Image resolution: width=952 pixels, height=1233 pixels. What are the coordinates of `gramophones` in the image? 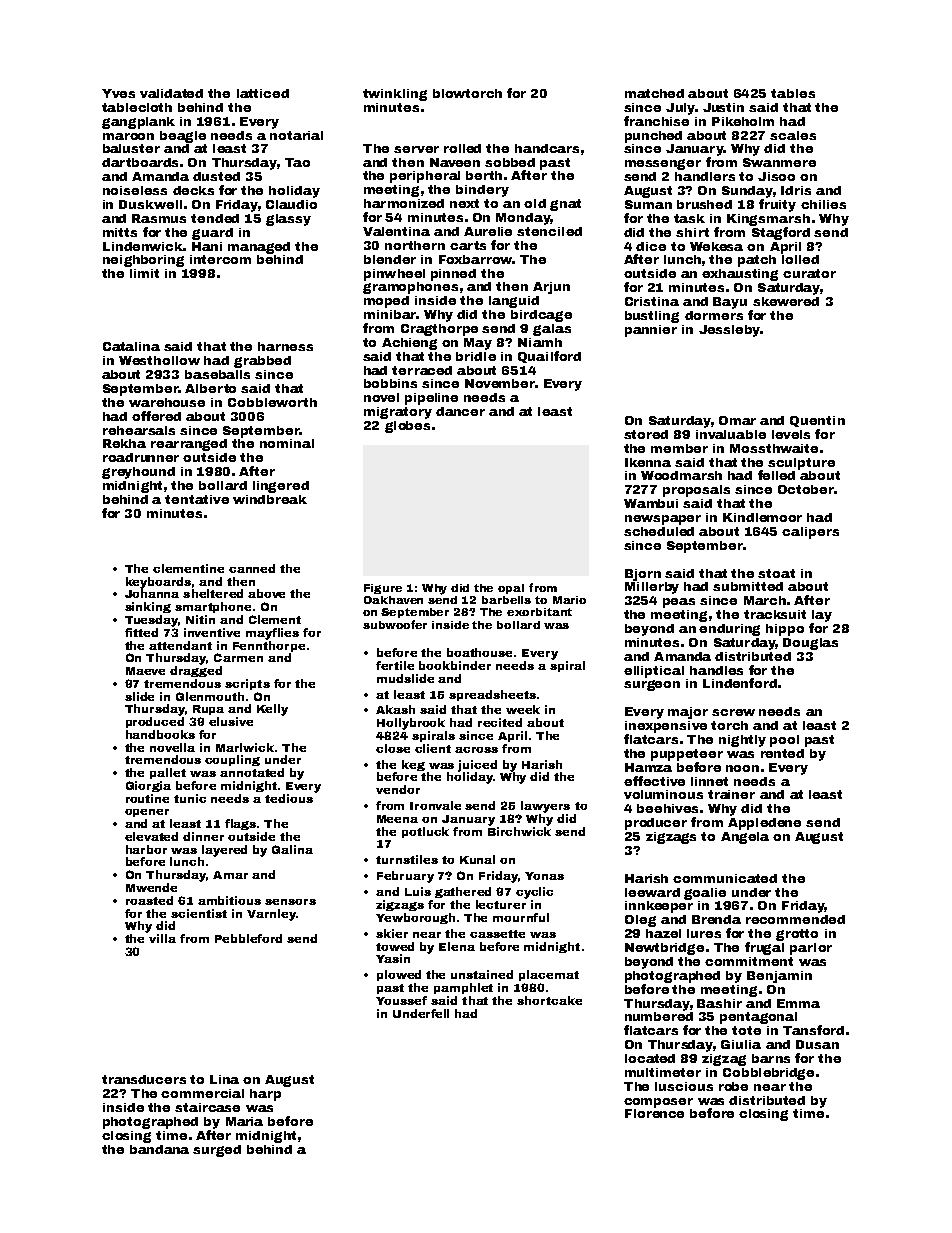 It's located at (410, 288).
